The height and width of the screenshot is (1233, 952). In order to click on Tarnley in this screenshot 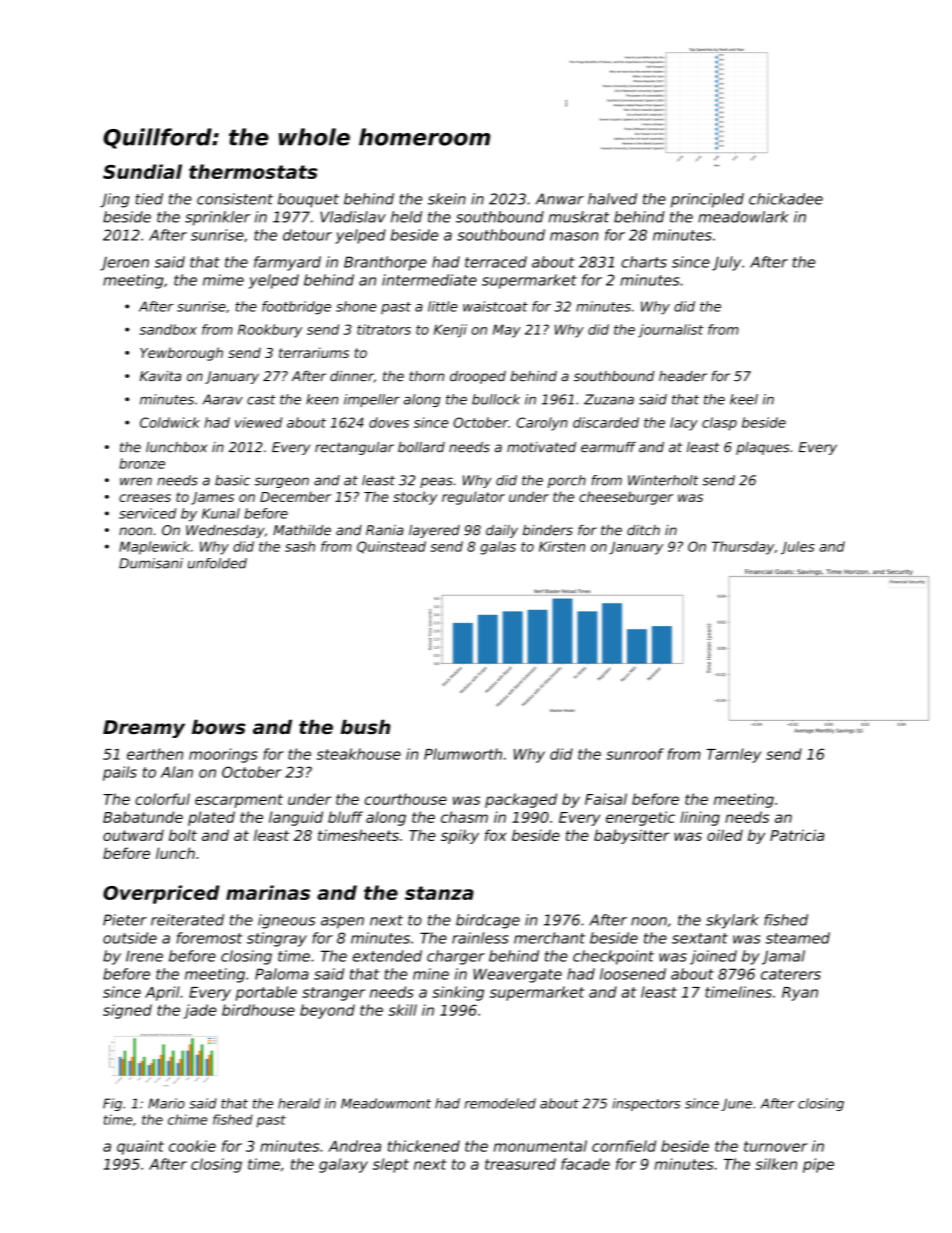, I will do `click(733, 755)`.
